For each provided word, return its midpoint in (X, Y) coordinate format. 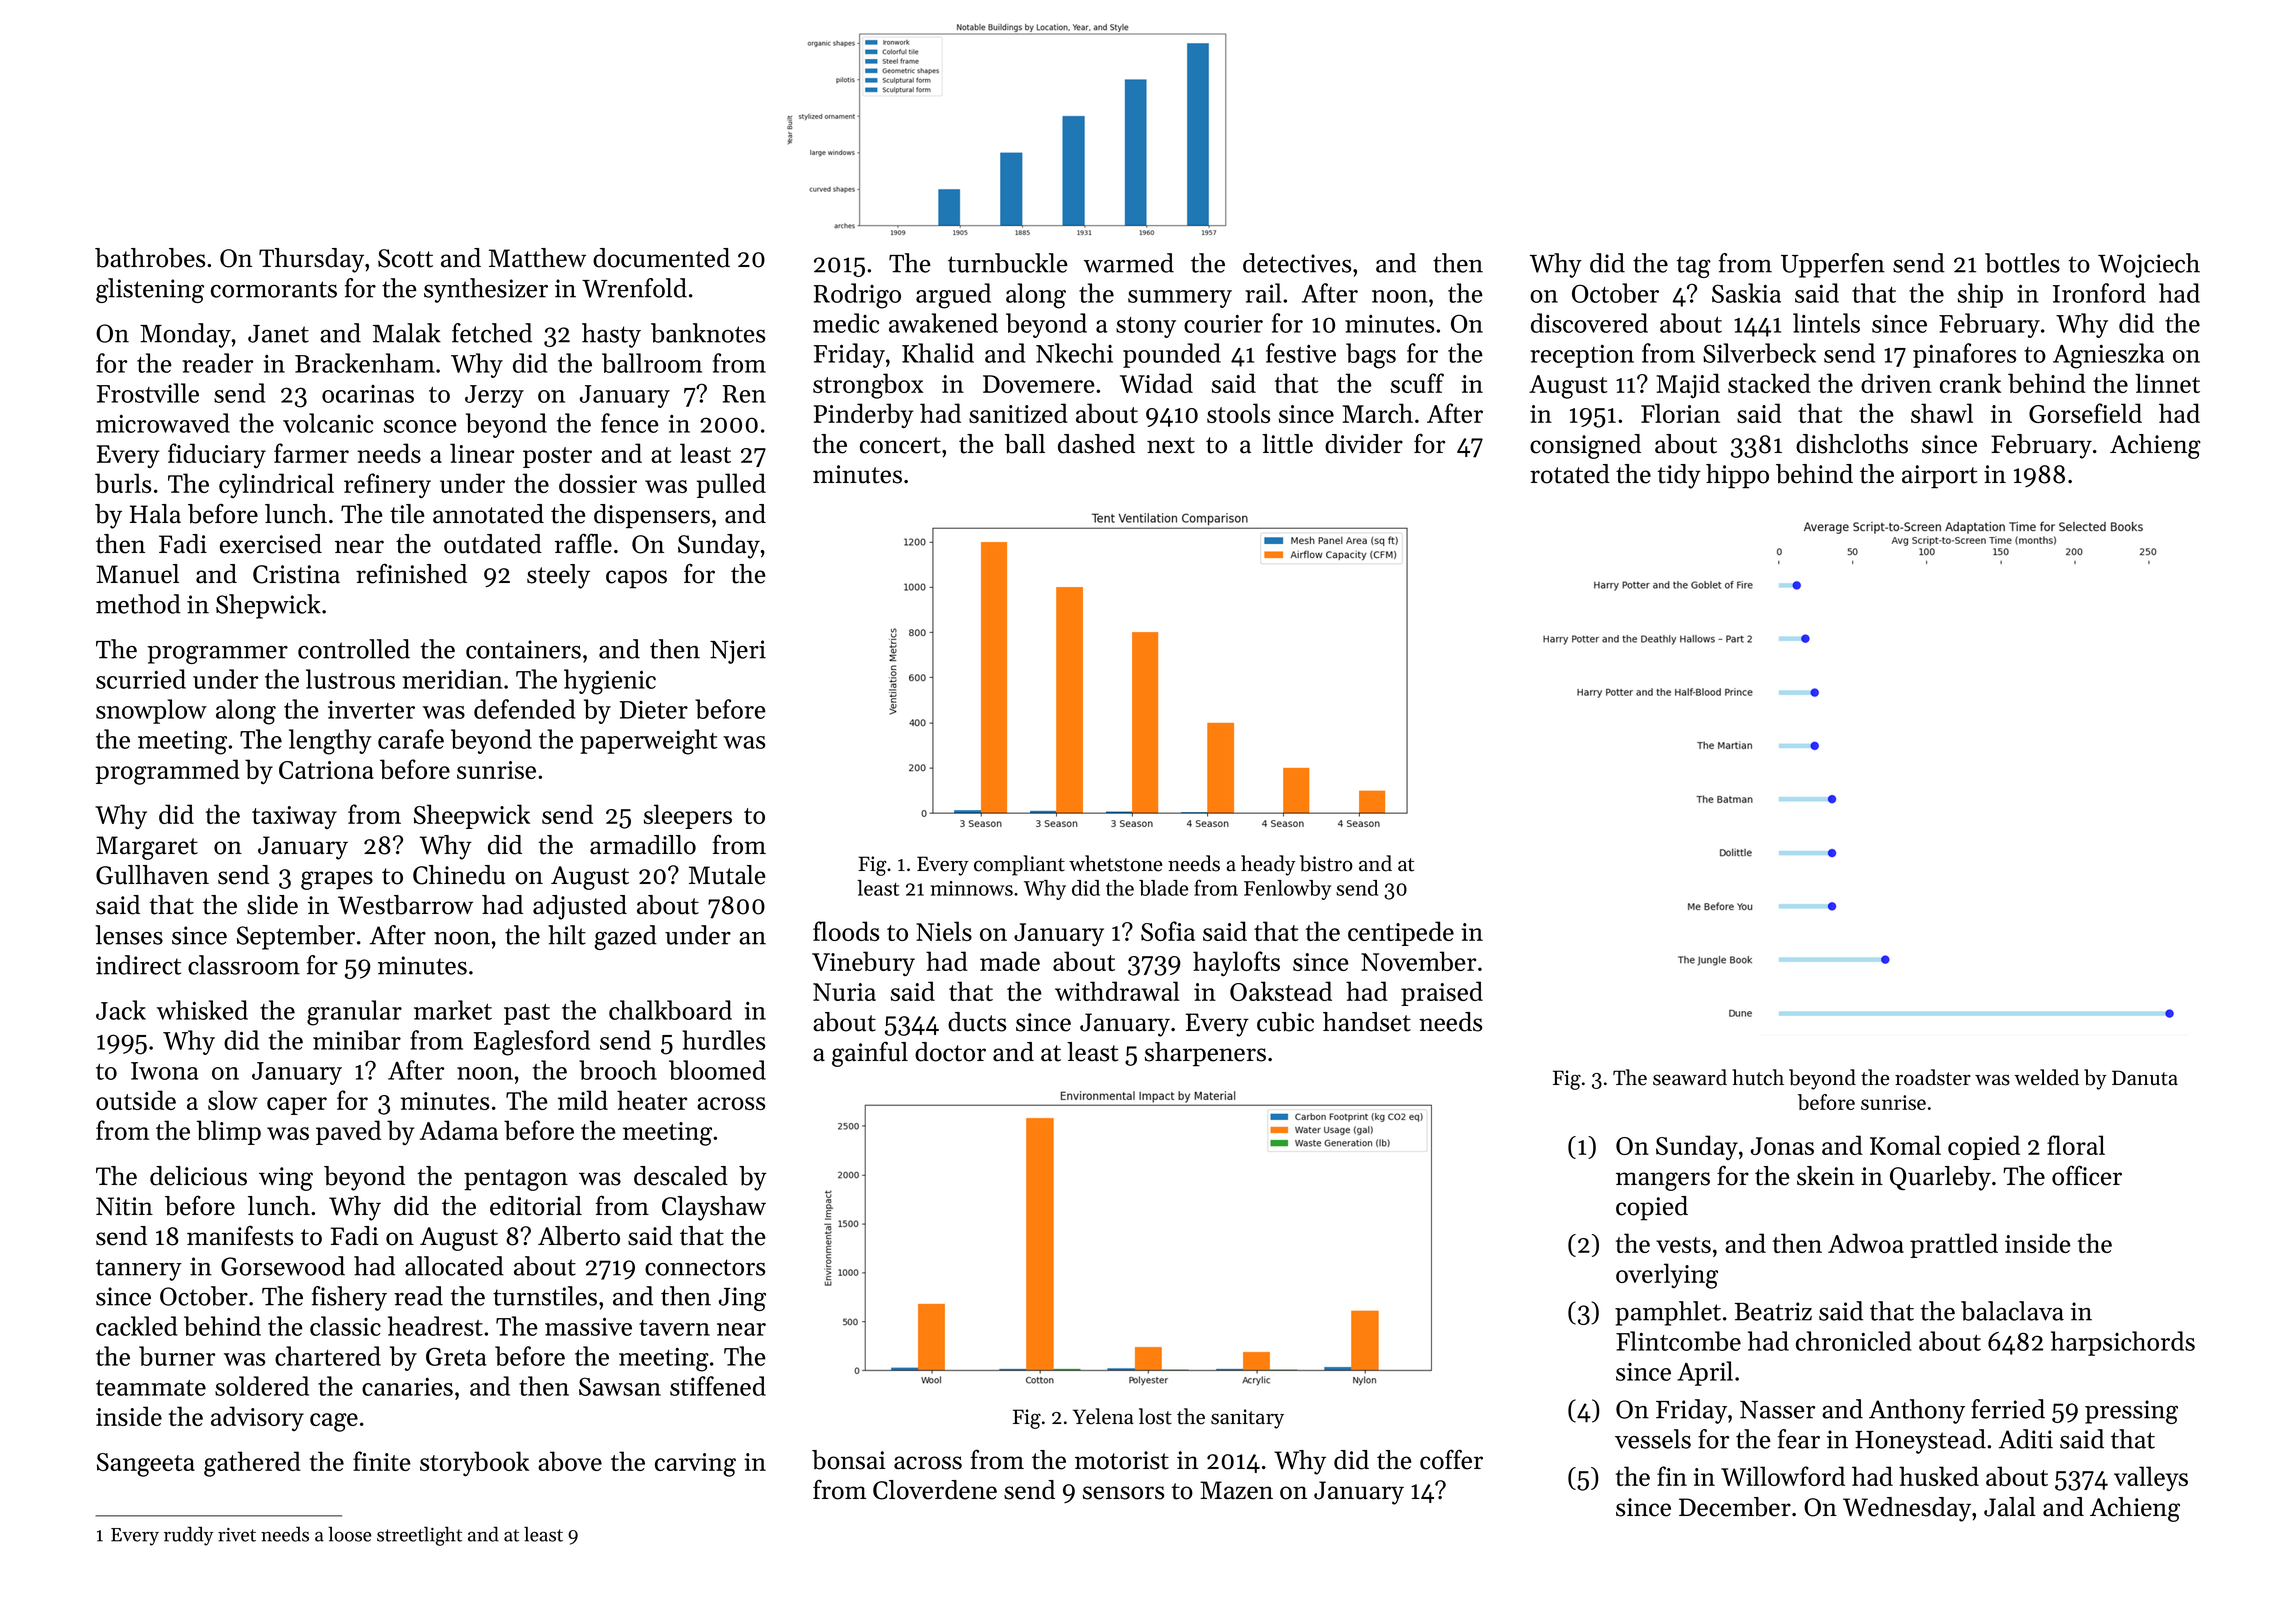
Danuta (2145, 1078)
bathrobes (150, 258)
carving (695, 1465)
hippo (1737, 476)
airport (1939, 477)
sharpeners (1205, 1054)
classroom (244, 965)
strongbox (868, 386)
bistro (1326, 863)
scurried (141, 679)
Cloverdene (935, 1490)
